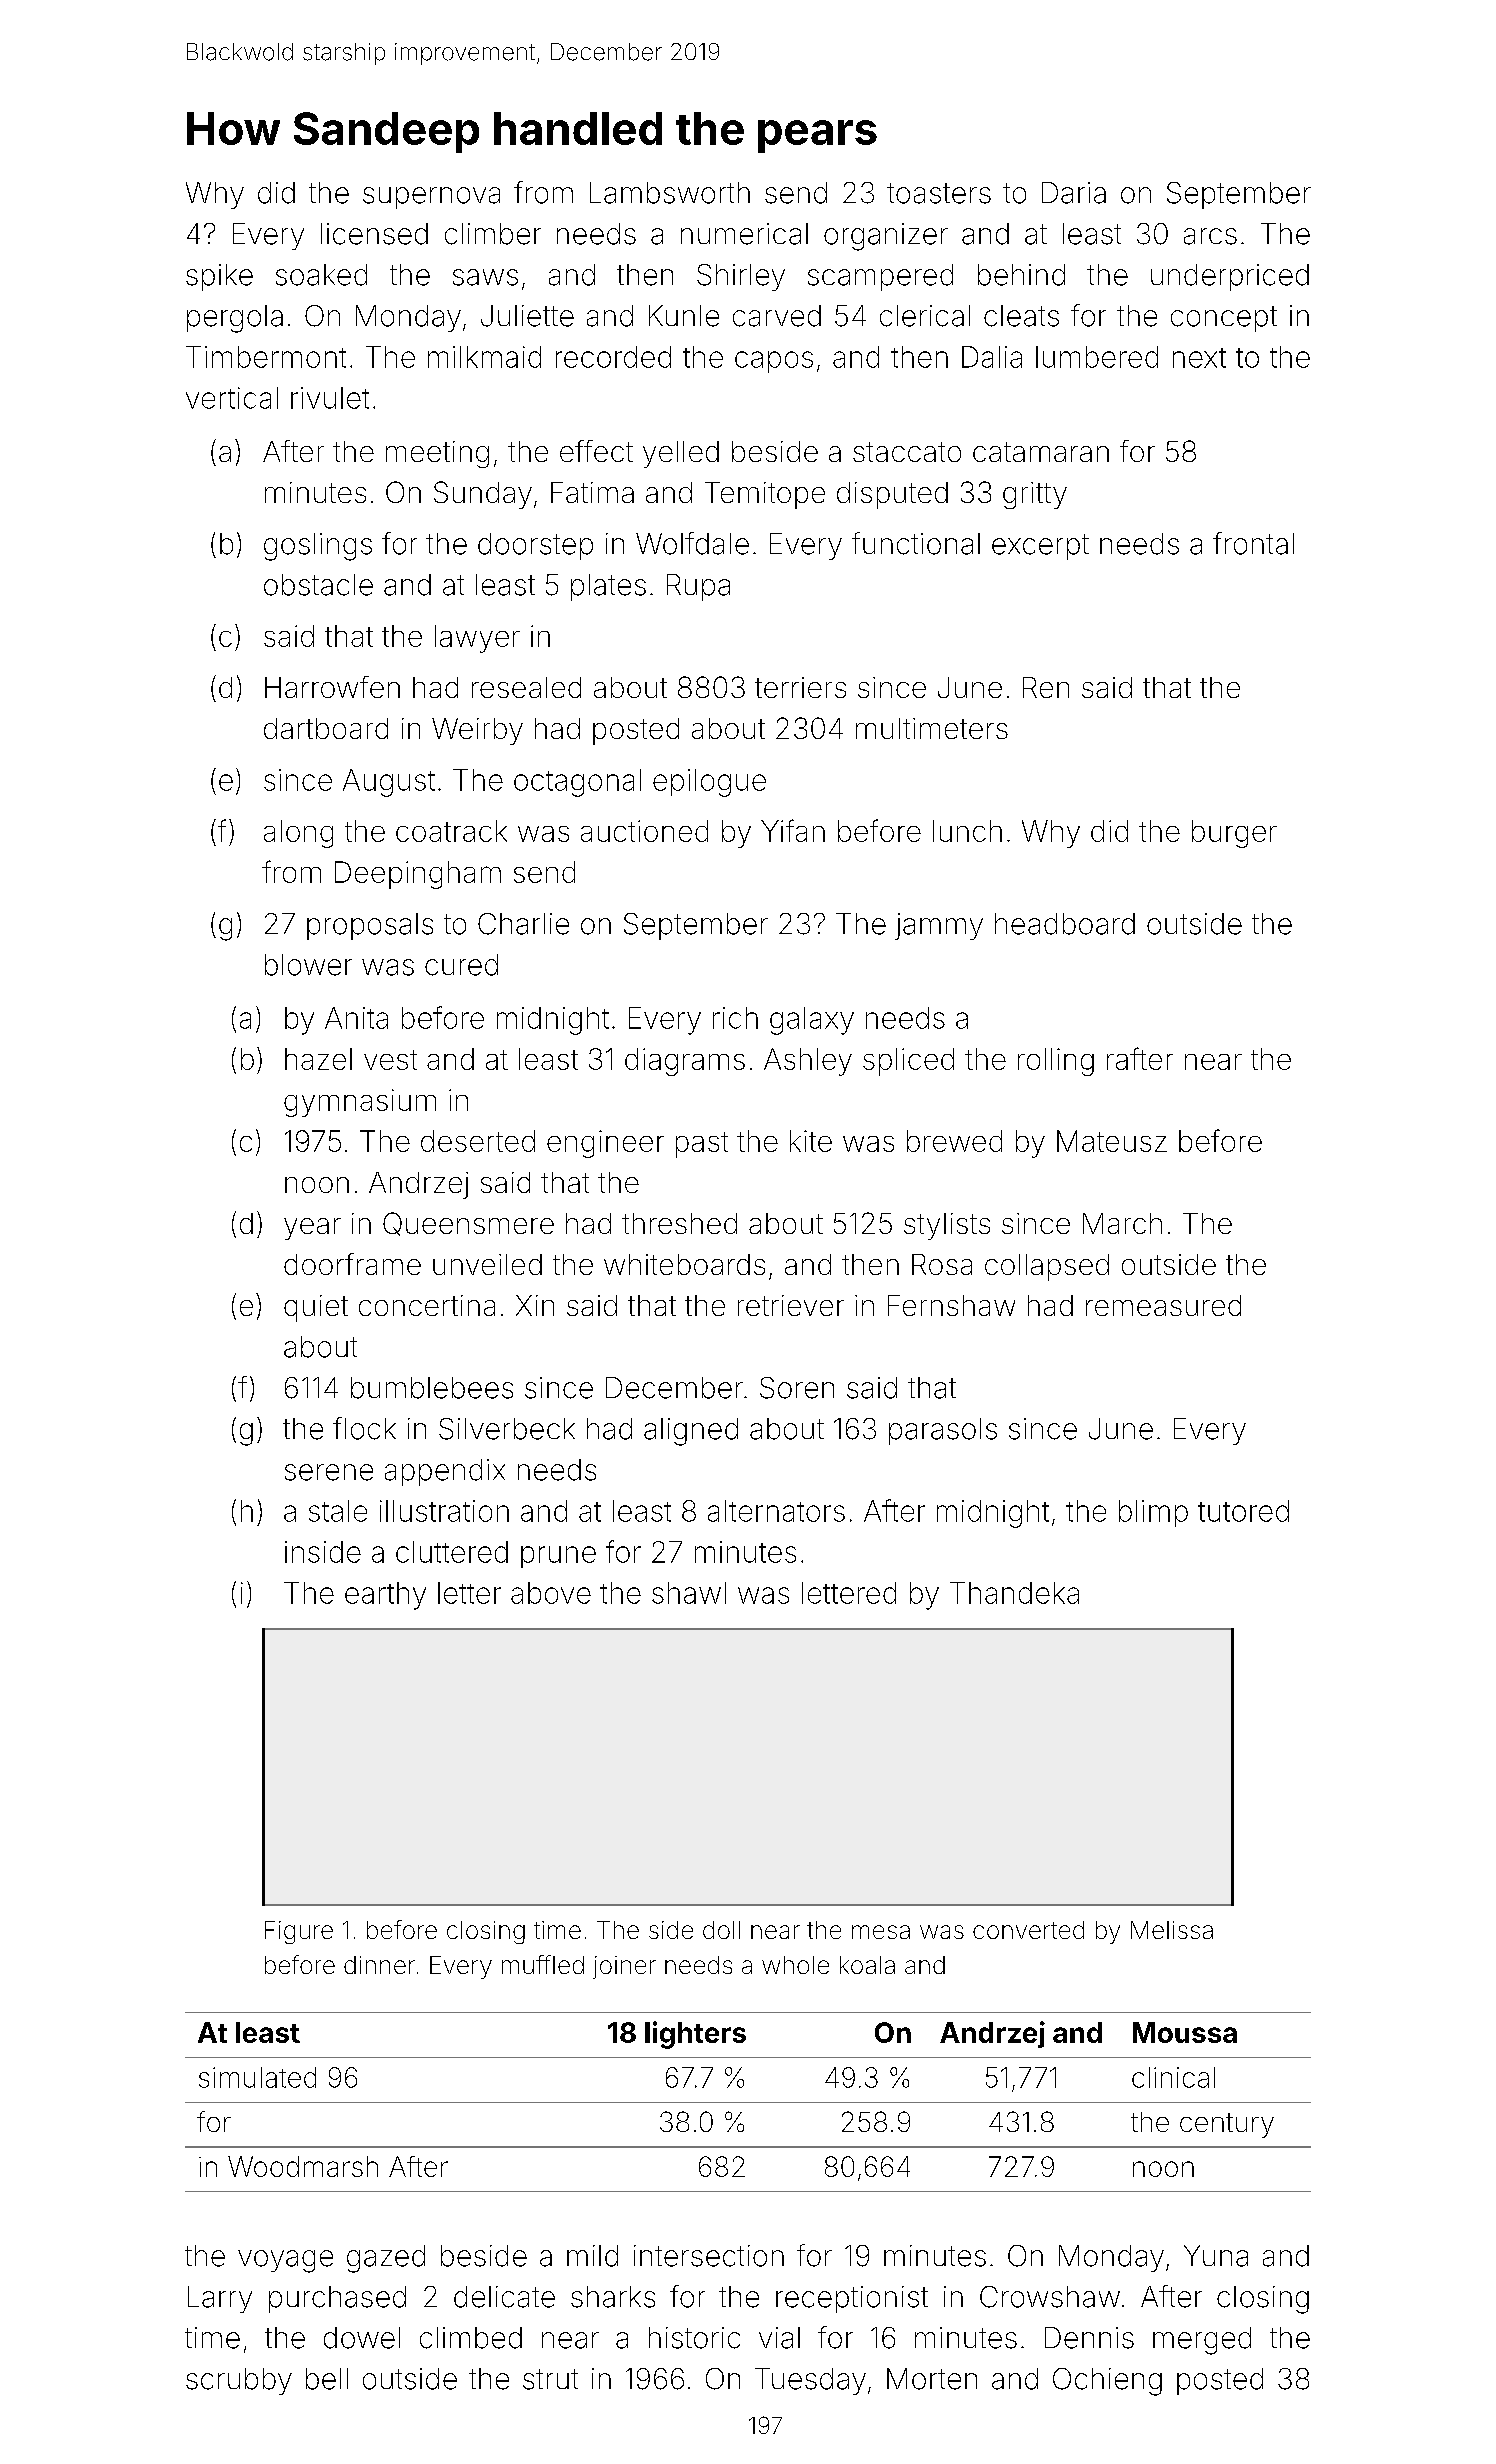 This page has height=2464, width=1496. What do you see at coordinates (1234, 834) in the page?
I see `burger` at bounding box center [1234, 834].
